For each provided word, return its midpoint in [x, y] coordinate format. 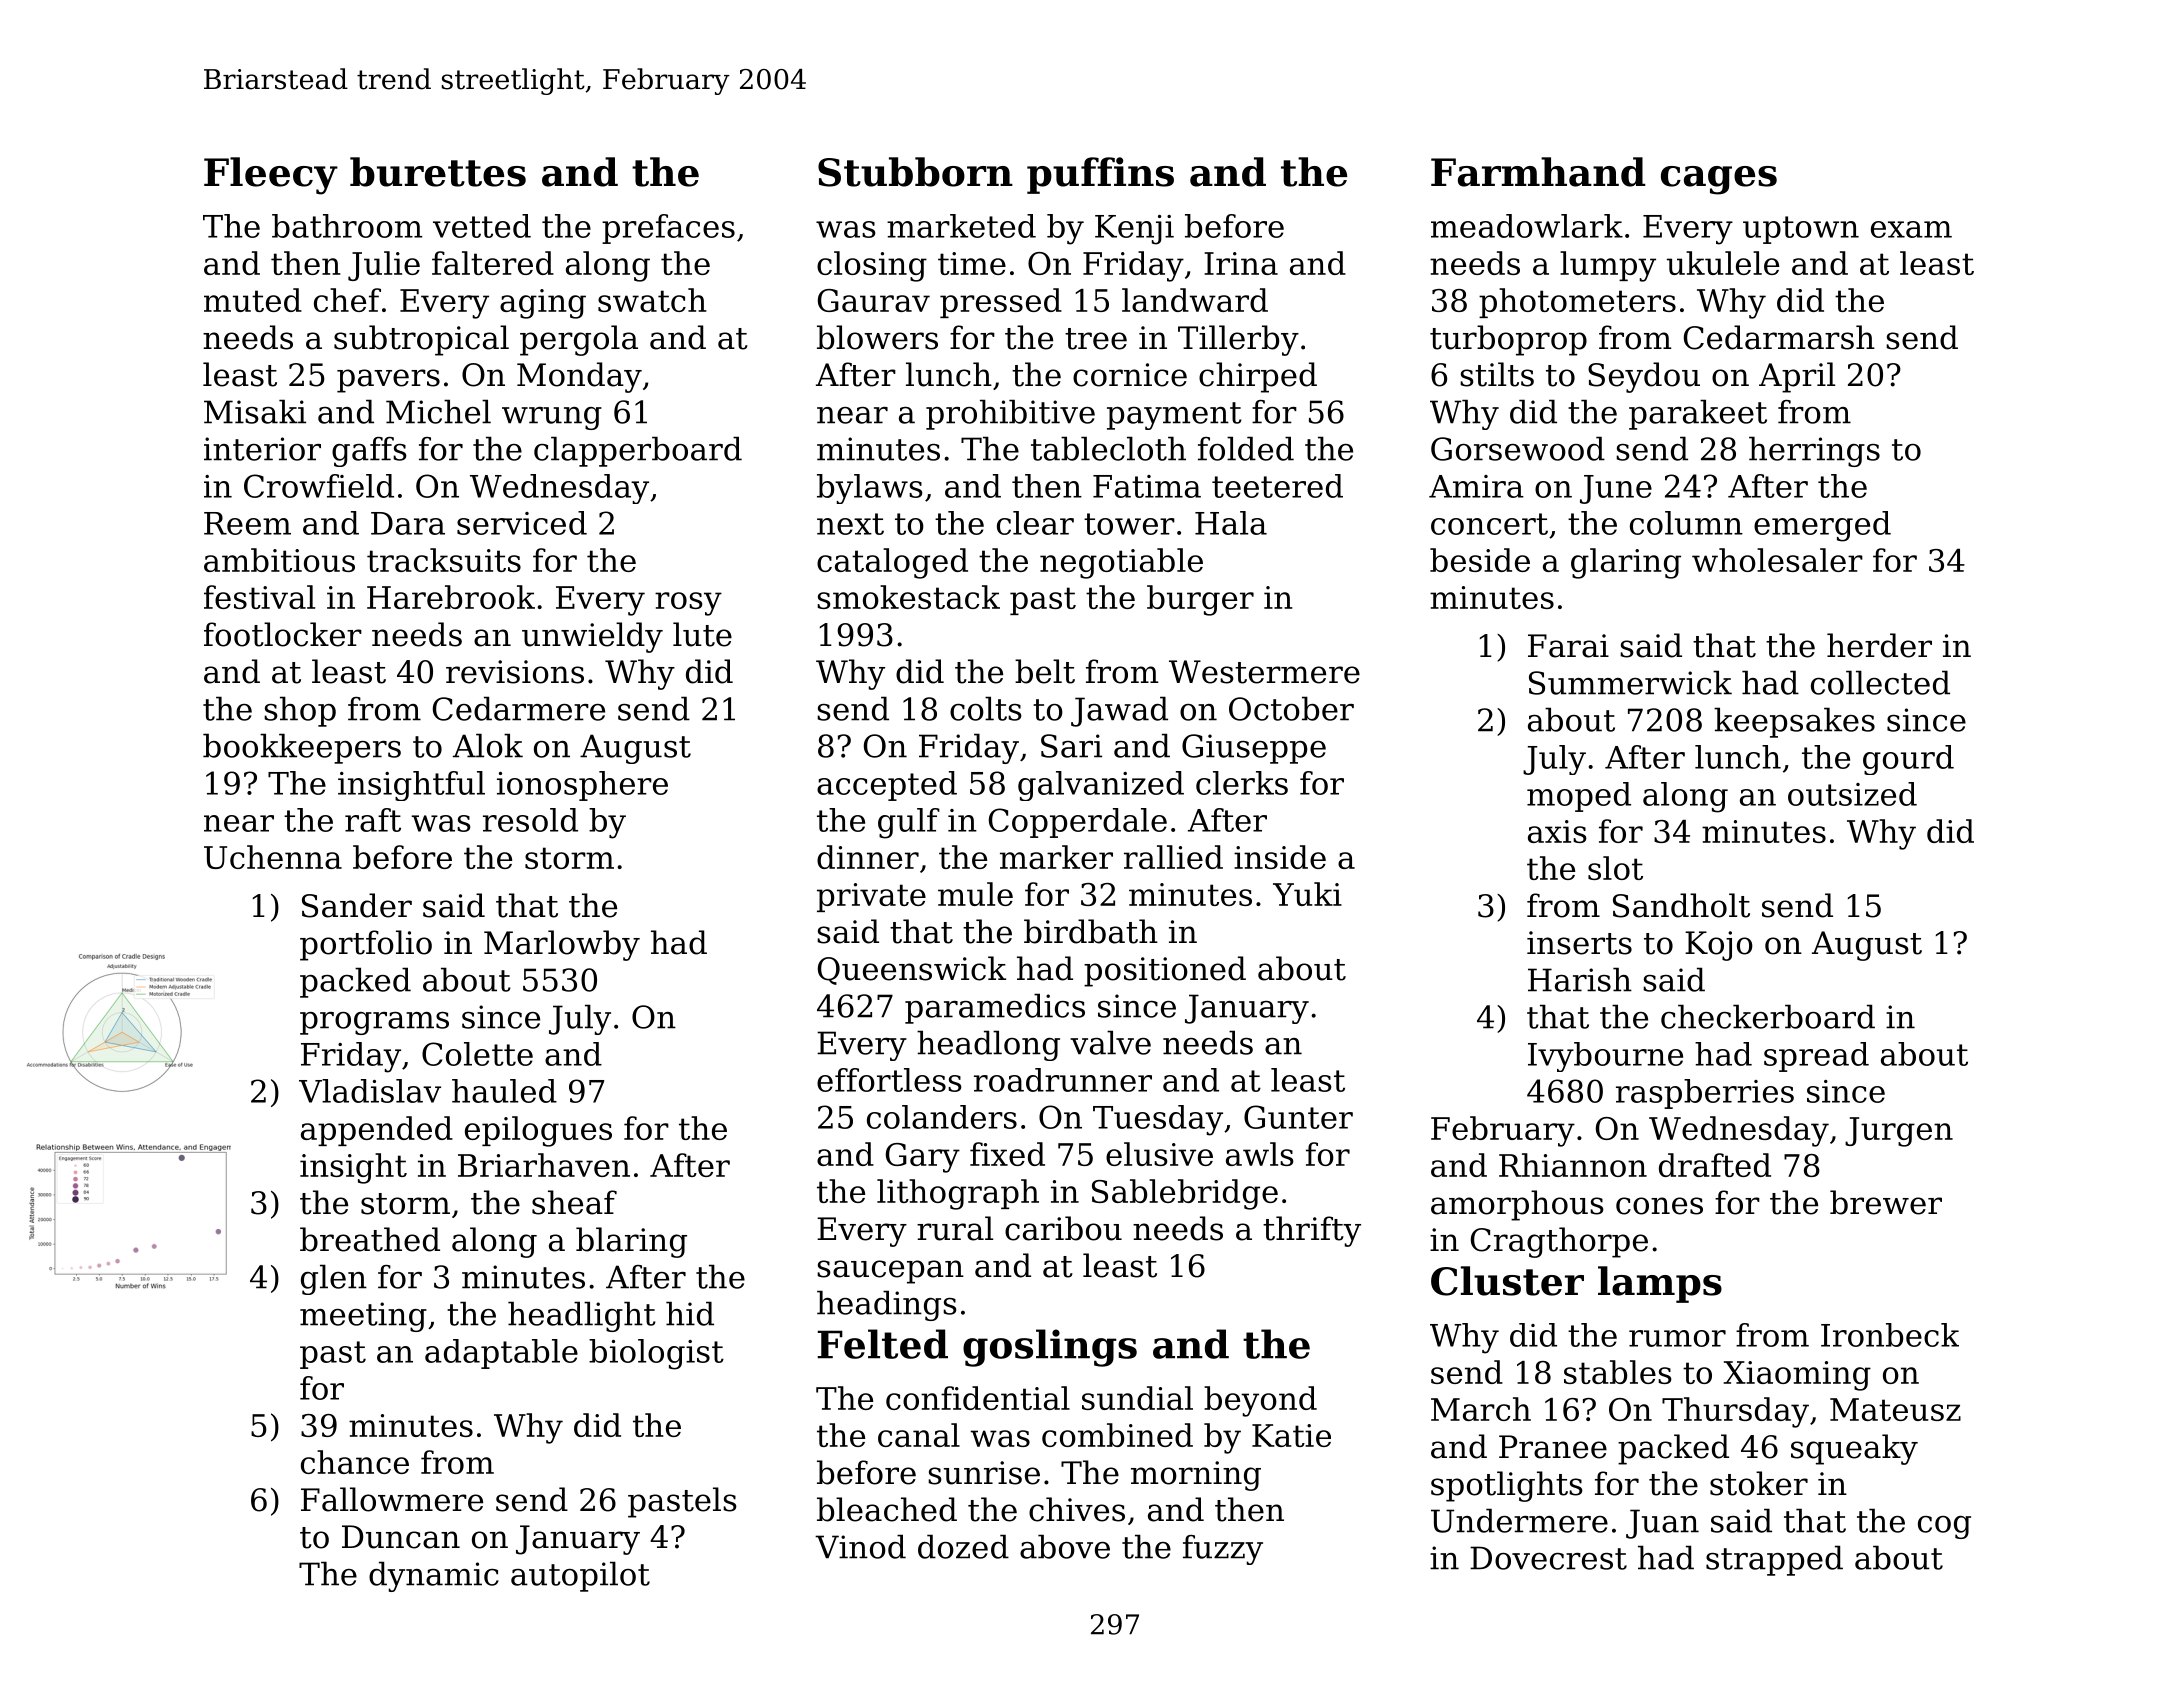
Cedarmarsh [1779, 337]
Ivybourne [1605, 1057]
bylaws [870, 489]
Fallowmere [392, 1499]
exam [1911, 229]
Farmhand [1538, 172]
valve [1110, 1042]
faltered [493, 263]
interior [262, 449]
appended [377, 1131]
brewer [1886, 1202]
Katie [1291, 1435]
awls [1260, 1154]
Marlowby [562, 945]
